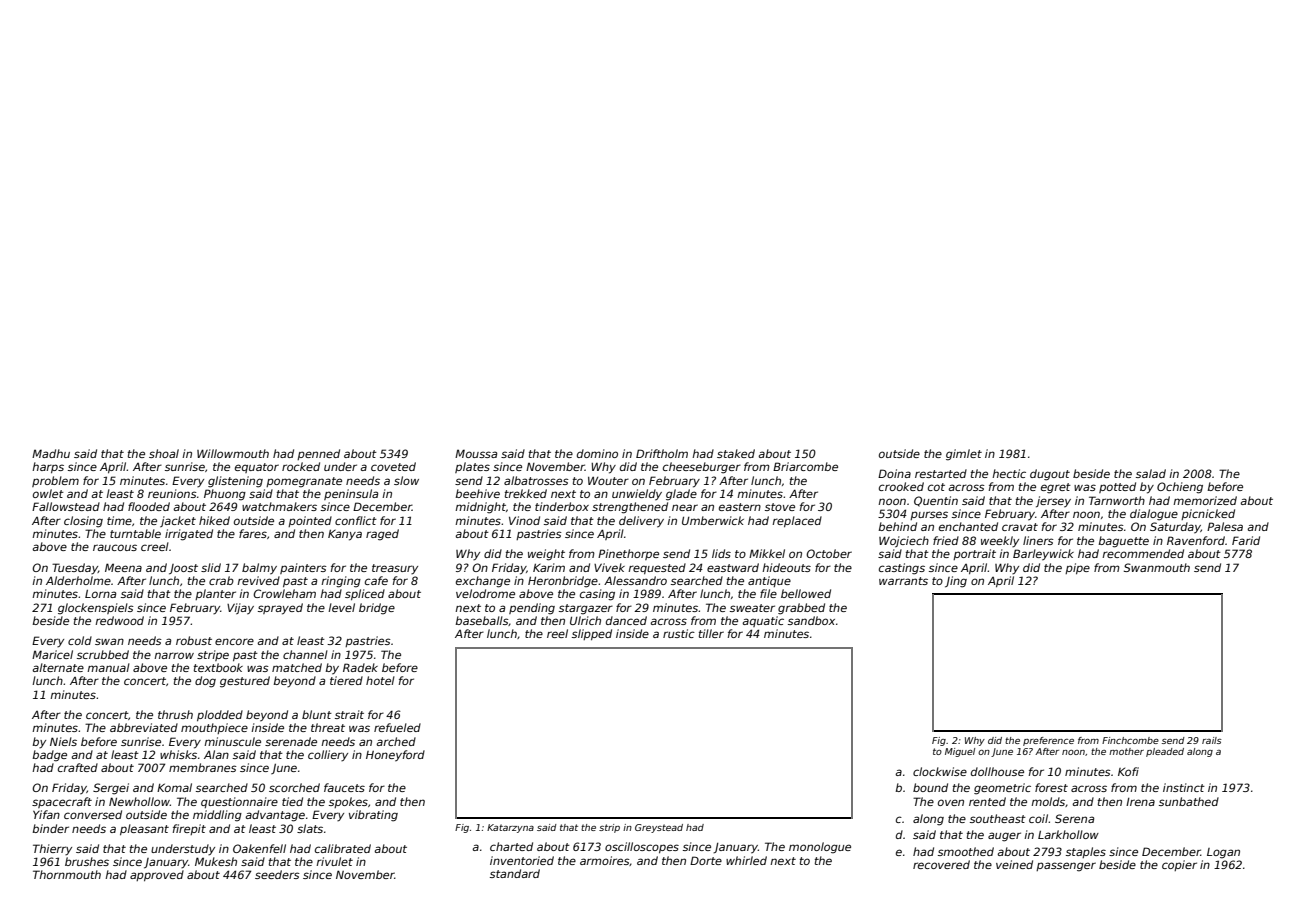  What do you see at coordinates (78, 767) in the document?
I see `crafted` at bounding box center [78, 767].
